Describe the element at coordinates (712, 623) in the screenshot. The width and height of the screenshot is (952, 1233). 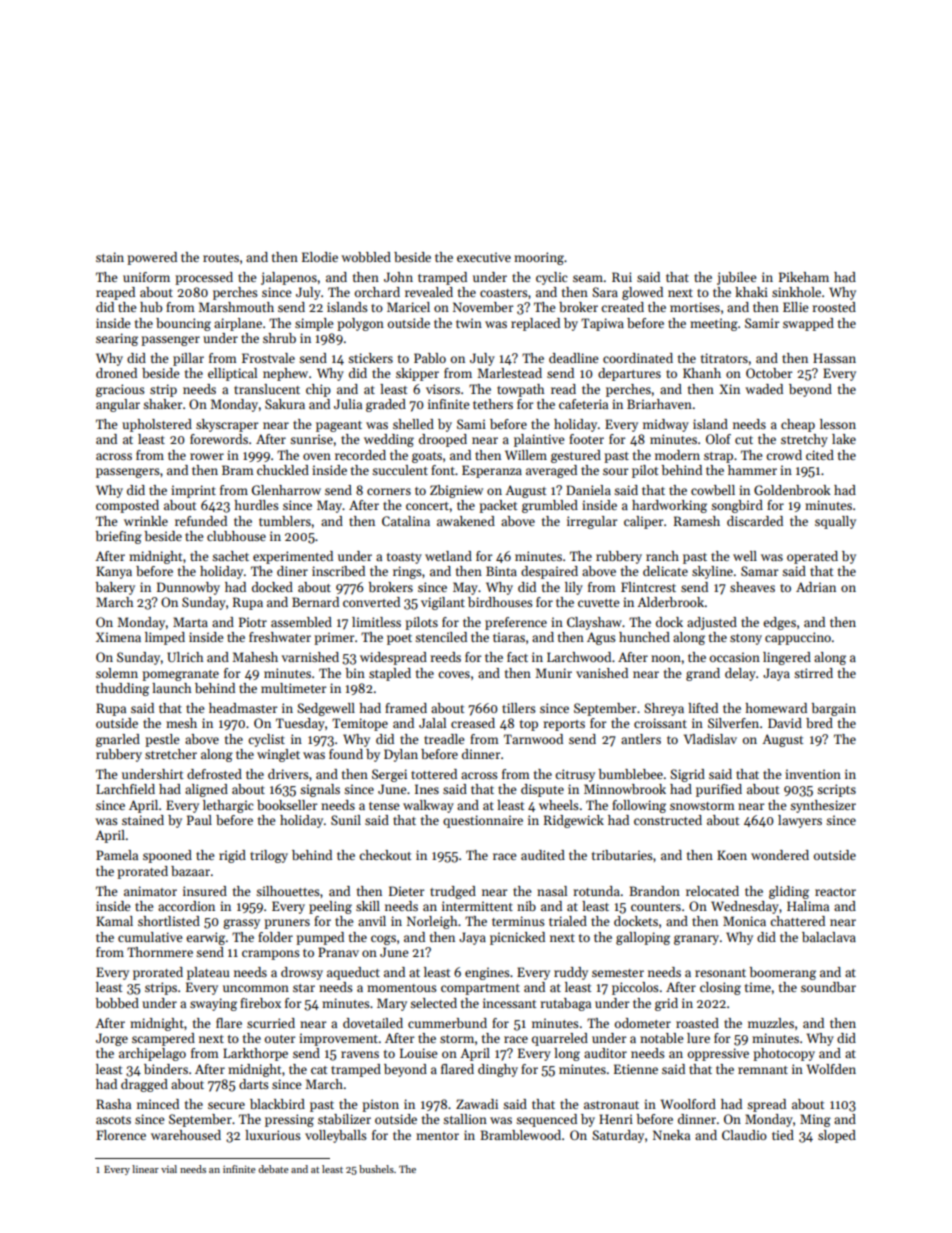
I see `adjusted` at that location.
